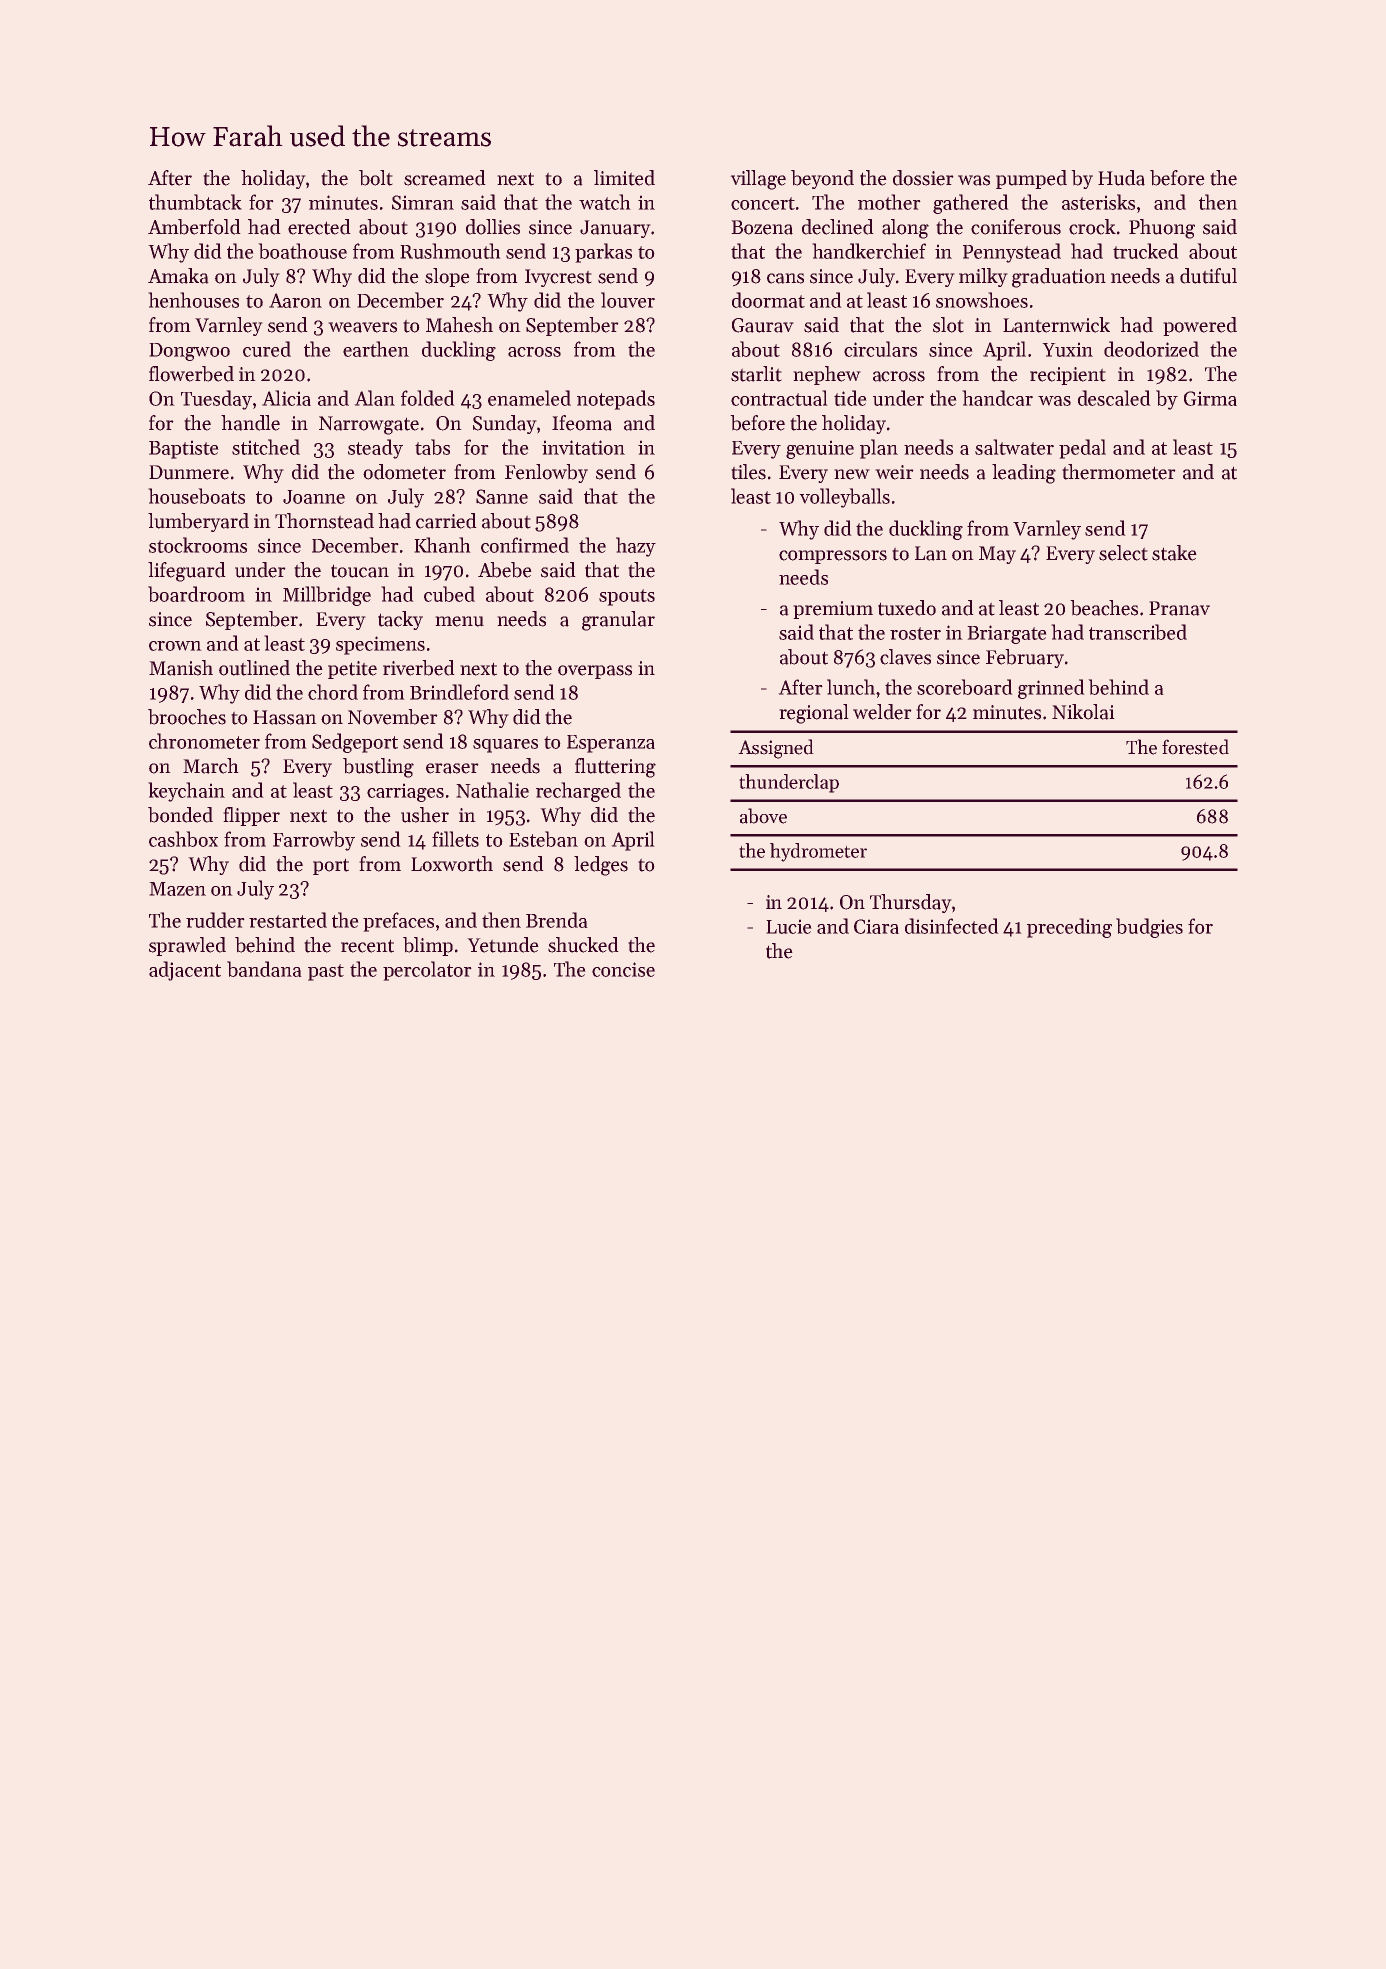  What do you see at coordinates (814, 714) in the document?
I see `regional` at bounding box center [814, 714].
